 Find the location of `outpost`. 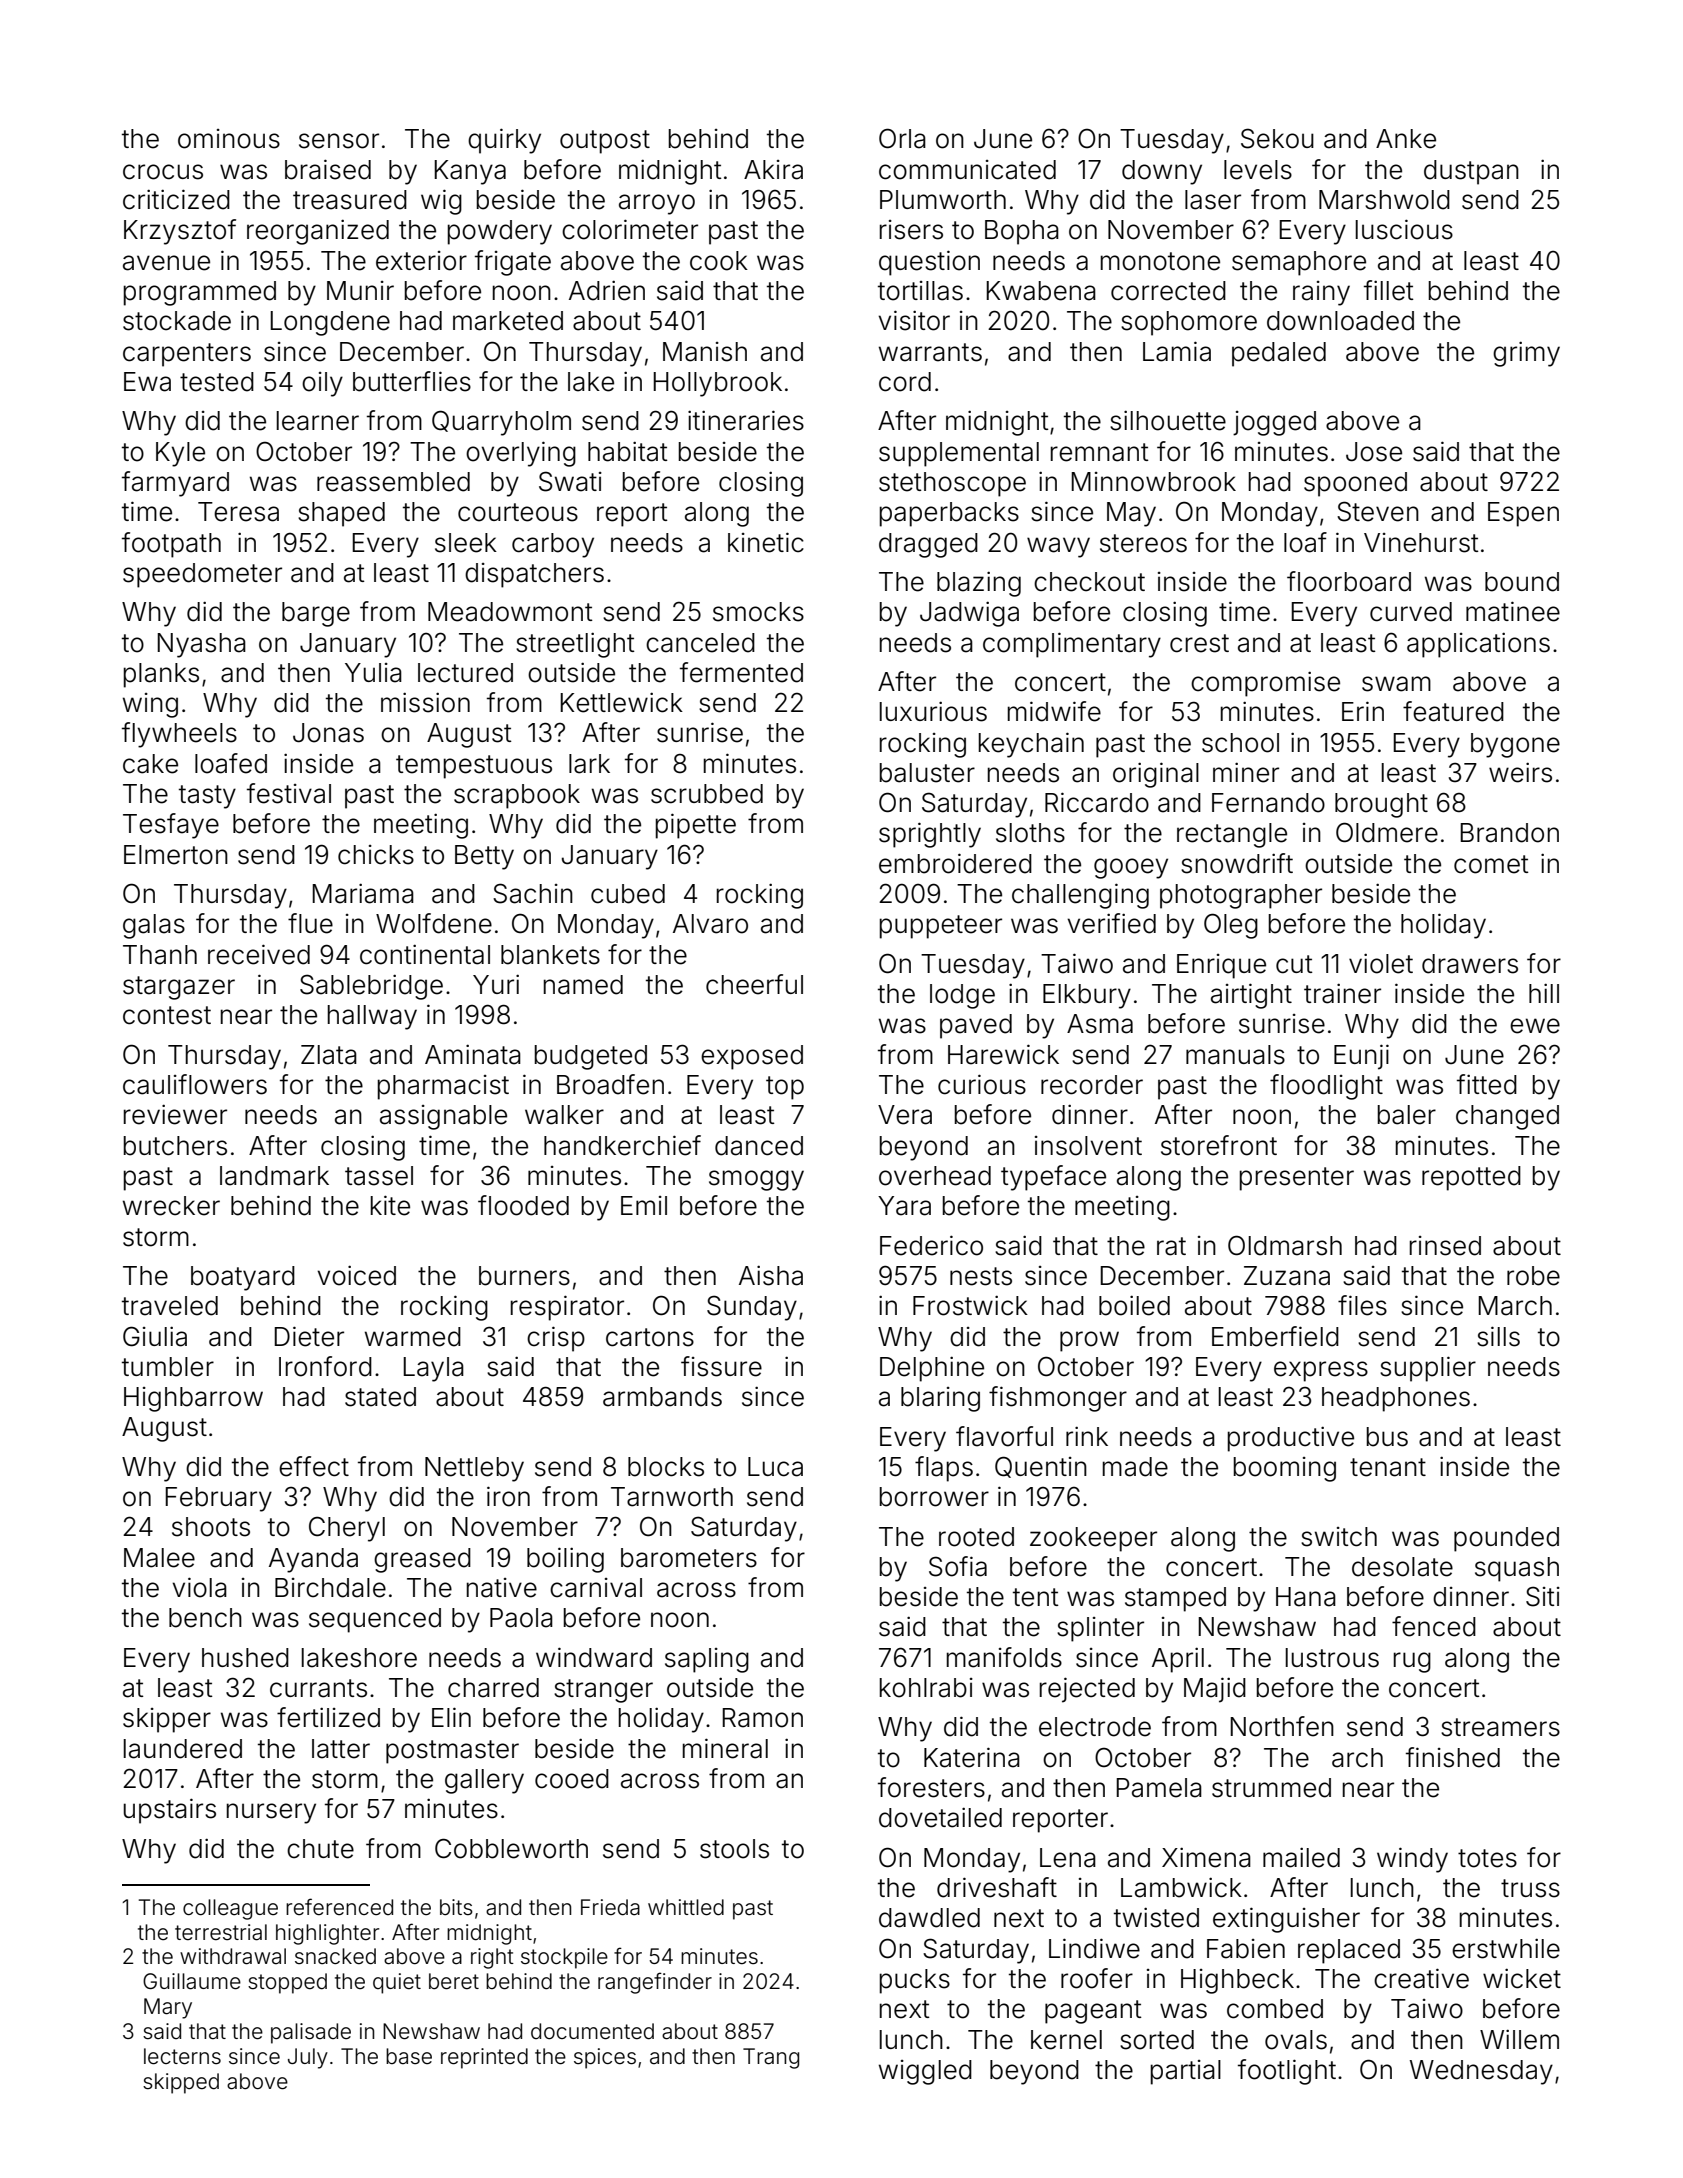

outpost is located at coordinates (605, 142).
